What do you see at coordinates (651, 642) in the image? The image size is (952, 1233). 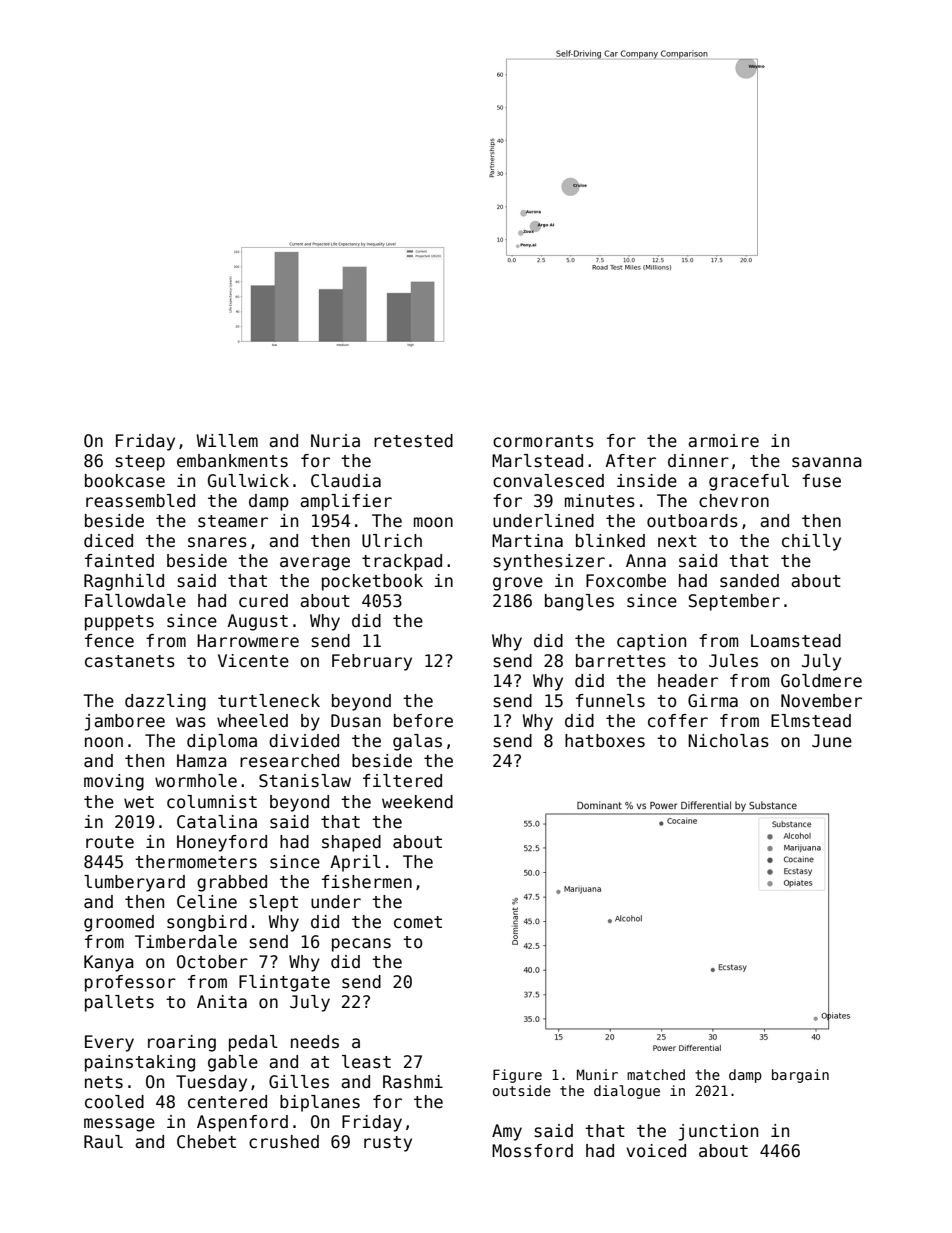 I see `caption` at bounding box center [651, 642].
